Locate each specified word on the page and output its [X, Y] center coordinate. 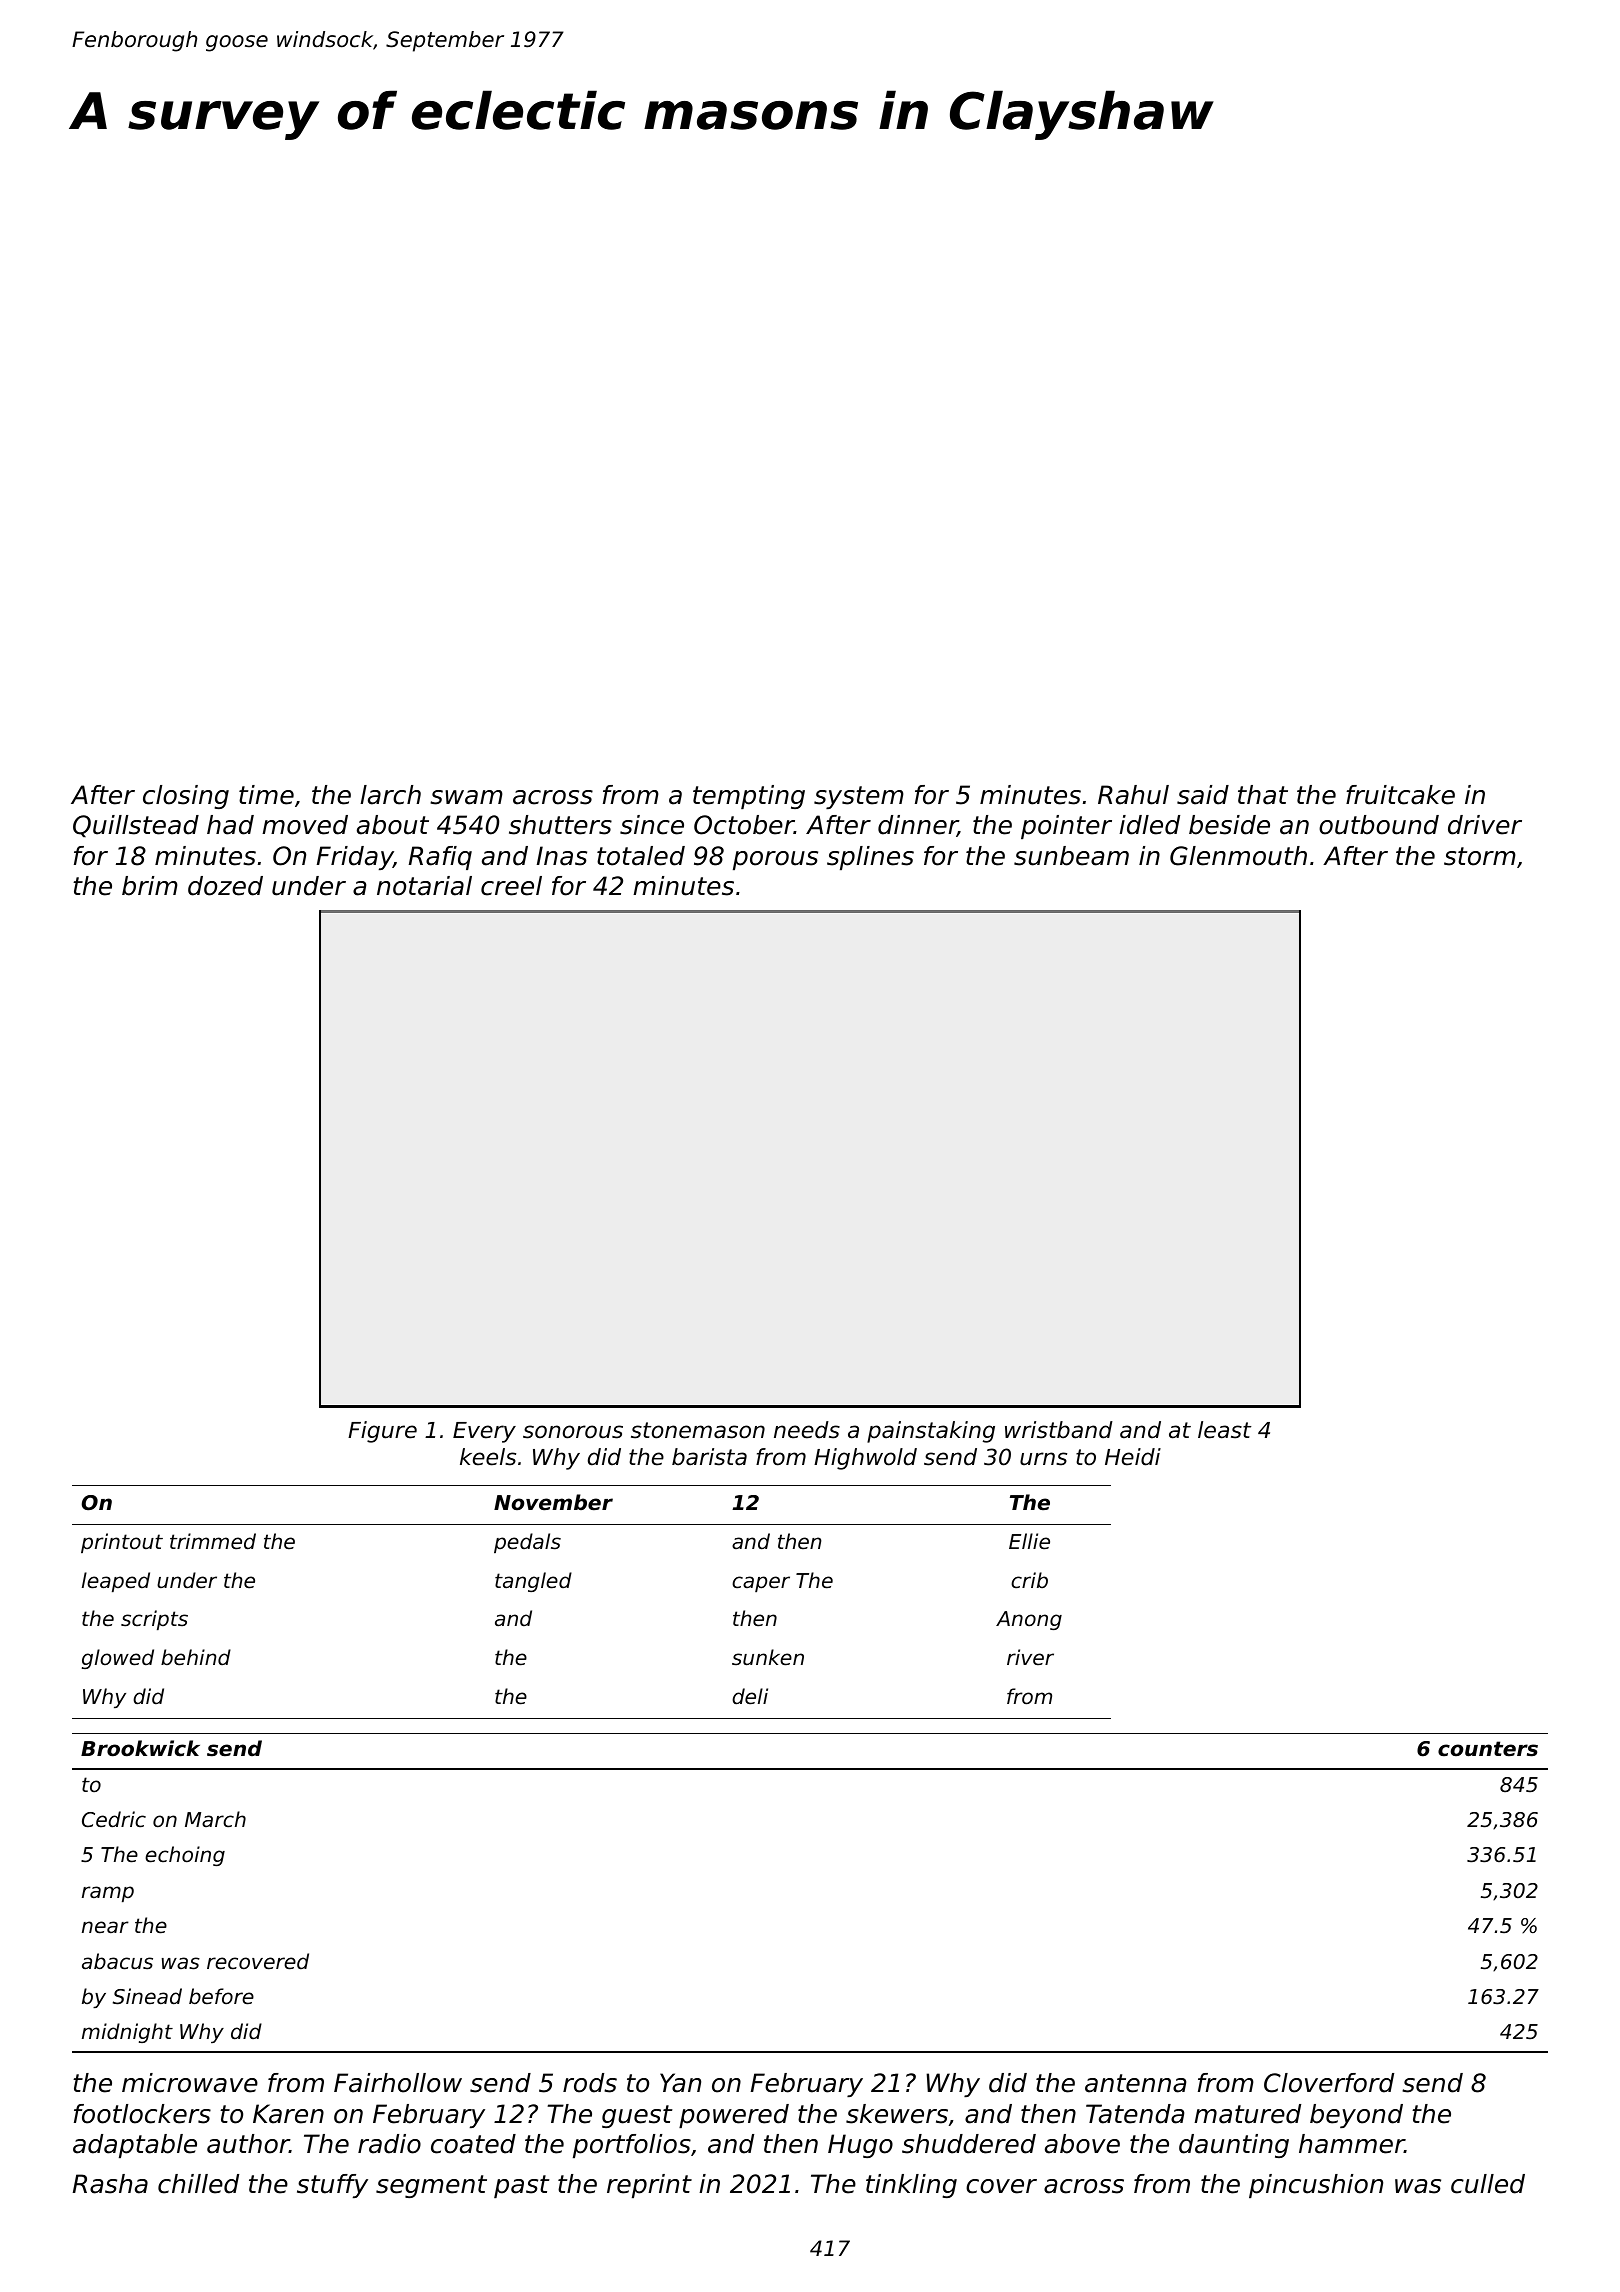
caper [761, 1584]
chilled [198, 2184]
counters [1488, 1749]
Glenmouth [1238, 856]
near [105, 1927]
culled [1488, 2184]
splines [870, 858]
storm [1480, 856]
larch [390, 795]
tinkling [911, 2186]
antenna [1135, 2083]
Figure [382, 1432]
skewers [897, 2114]
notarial [424, 886]
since [652, 825]
